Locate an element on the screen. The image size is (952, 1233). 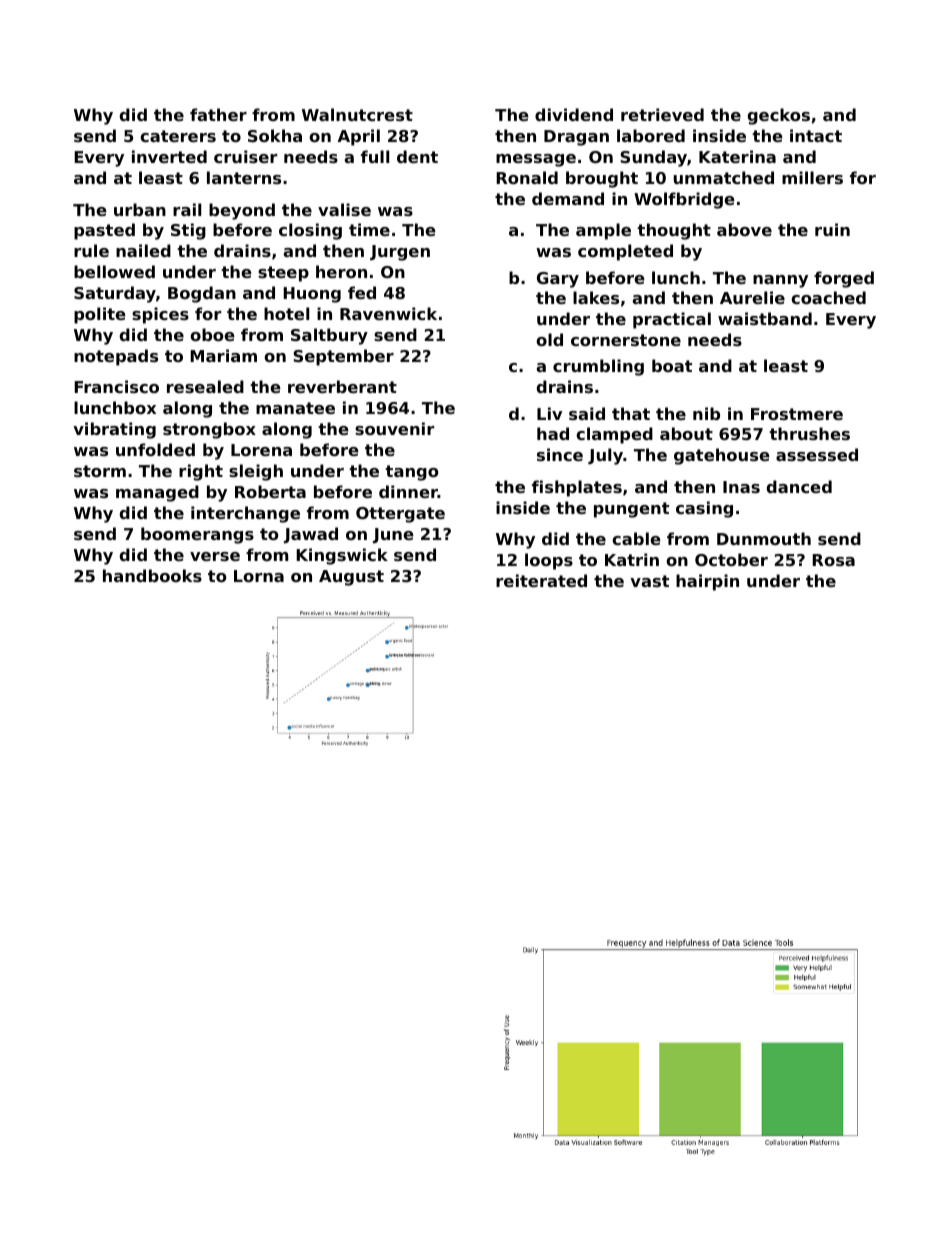
geckos is located at coordinates (779, 116).
